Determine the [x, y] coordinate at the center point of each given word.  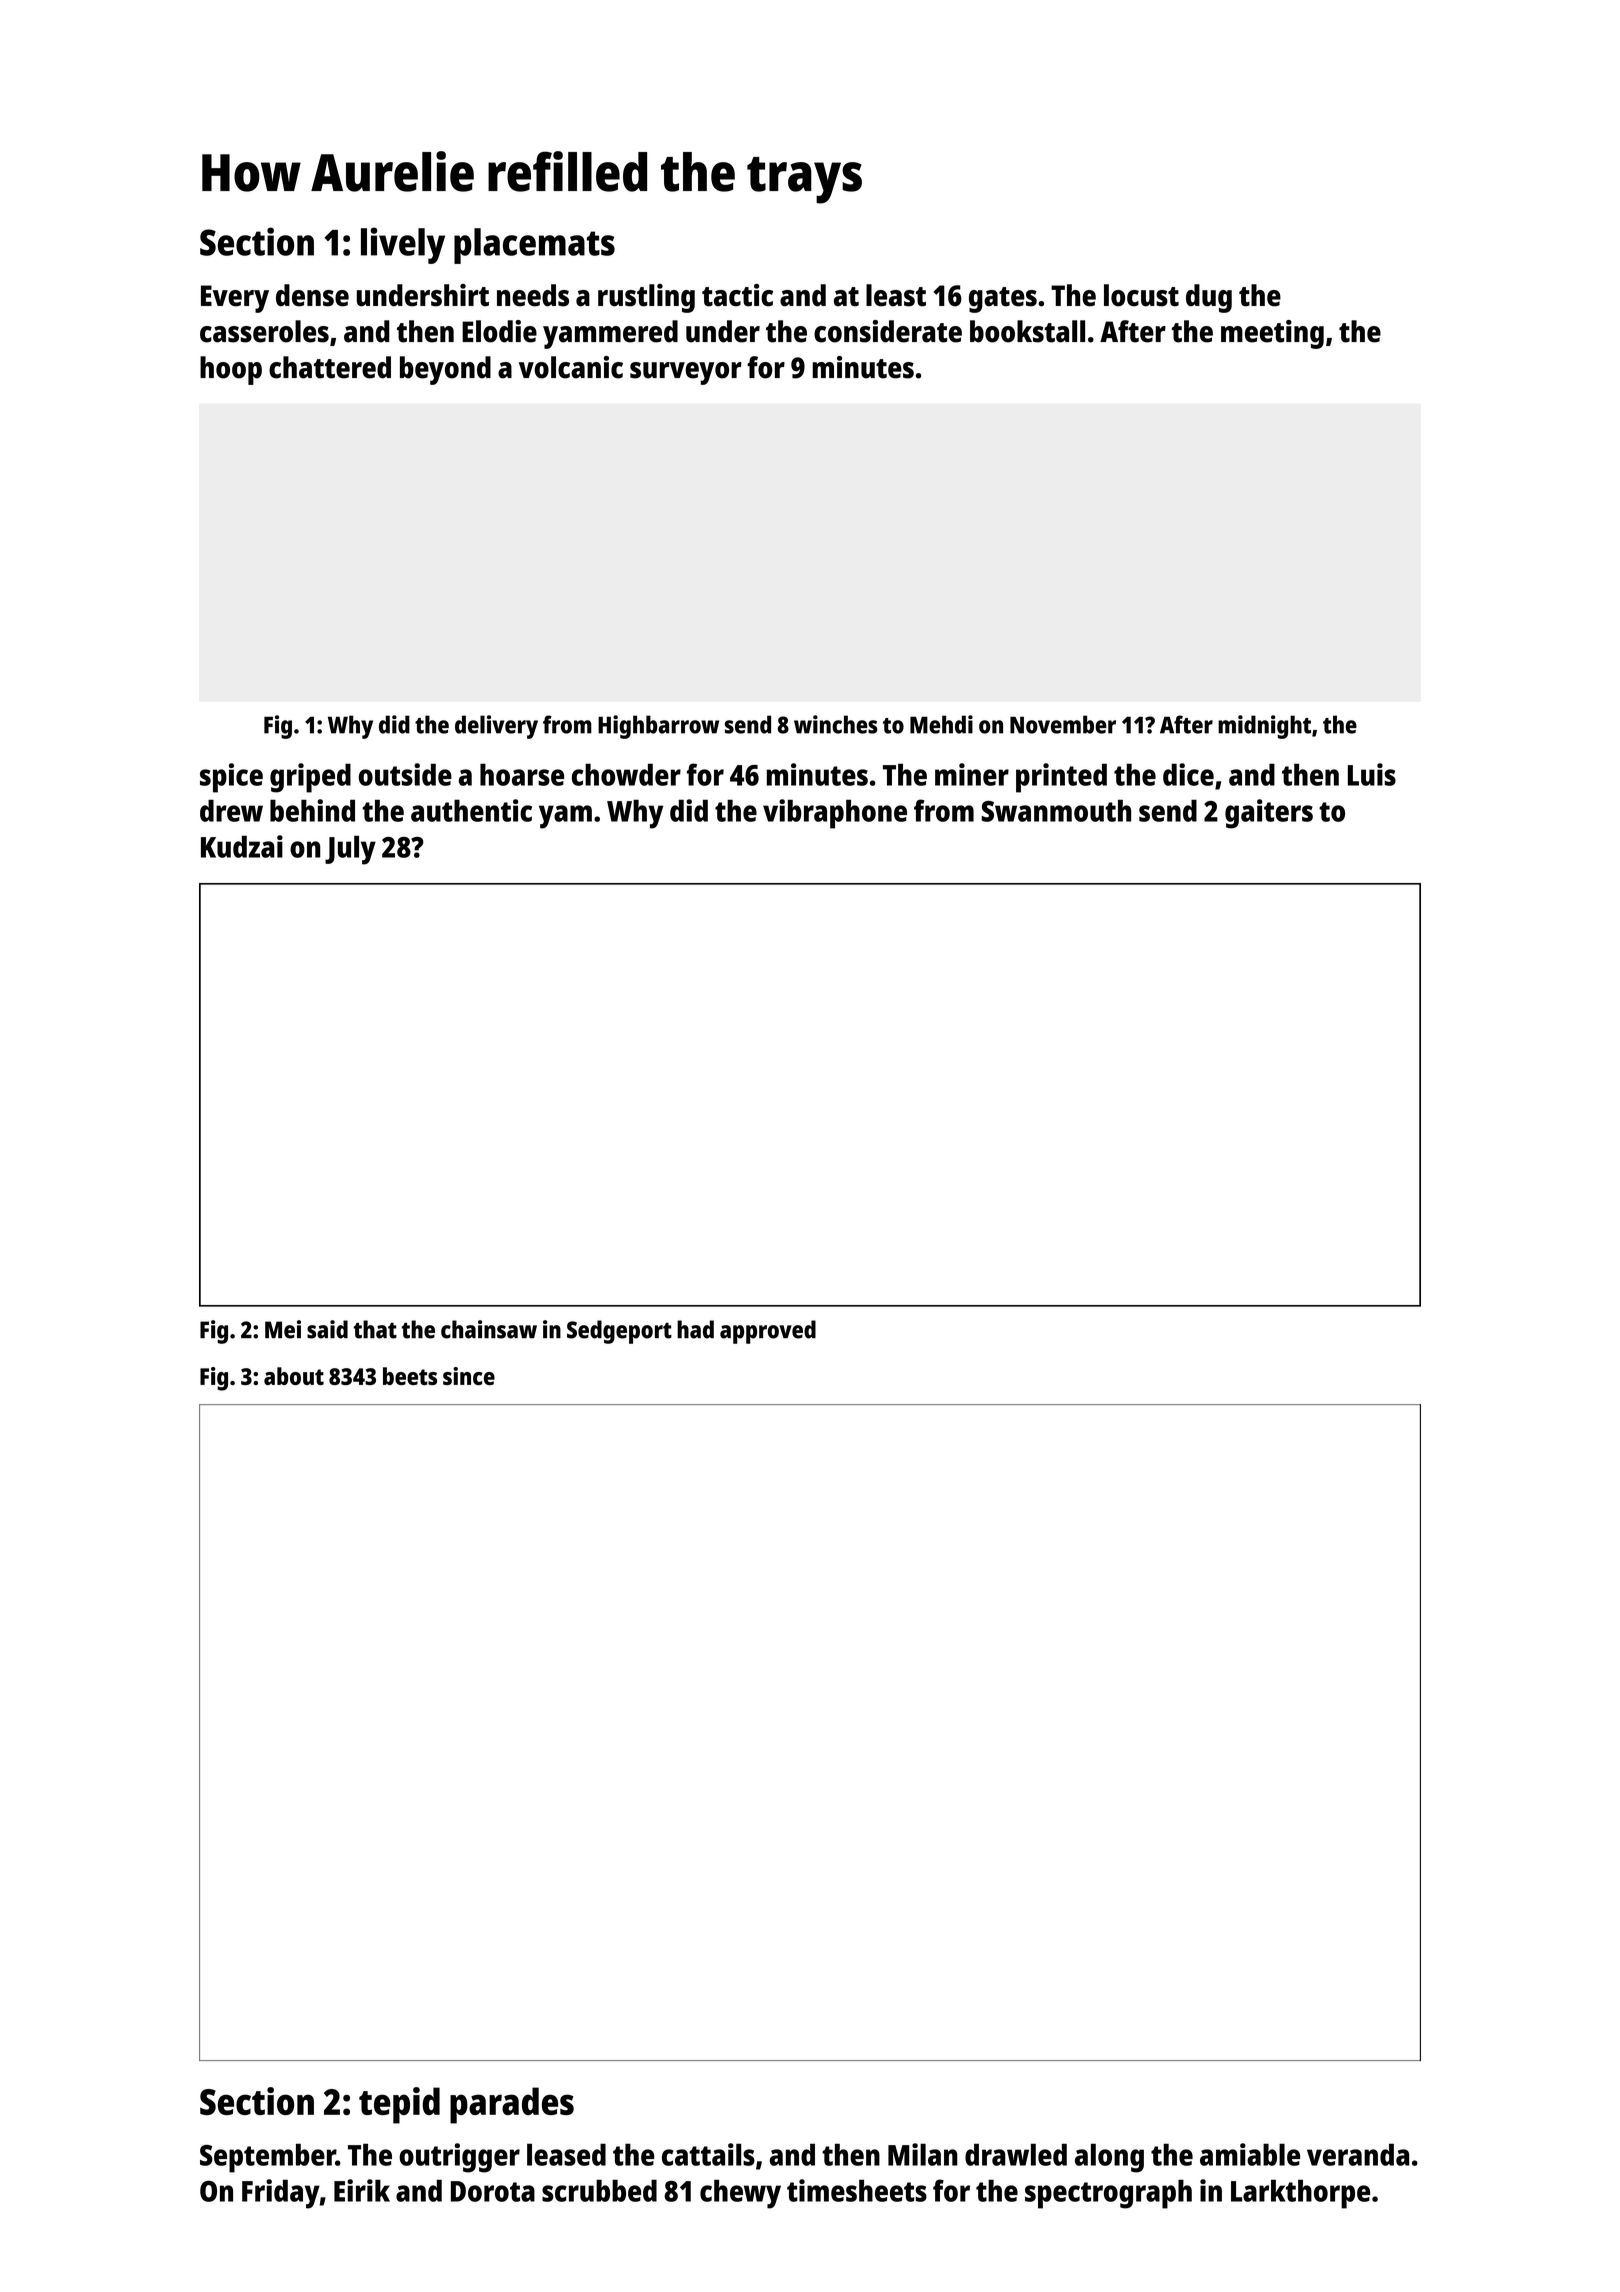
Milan [923, 2154]
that [375, 1329]
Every [235, 299]
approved [768, 1332]
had [695, 1329]
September [268, 2158]
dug [1209, 298]
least [896, 295]
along [1109, 2158]
